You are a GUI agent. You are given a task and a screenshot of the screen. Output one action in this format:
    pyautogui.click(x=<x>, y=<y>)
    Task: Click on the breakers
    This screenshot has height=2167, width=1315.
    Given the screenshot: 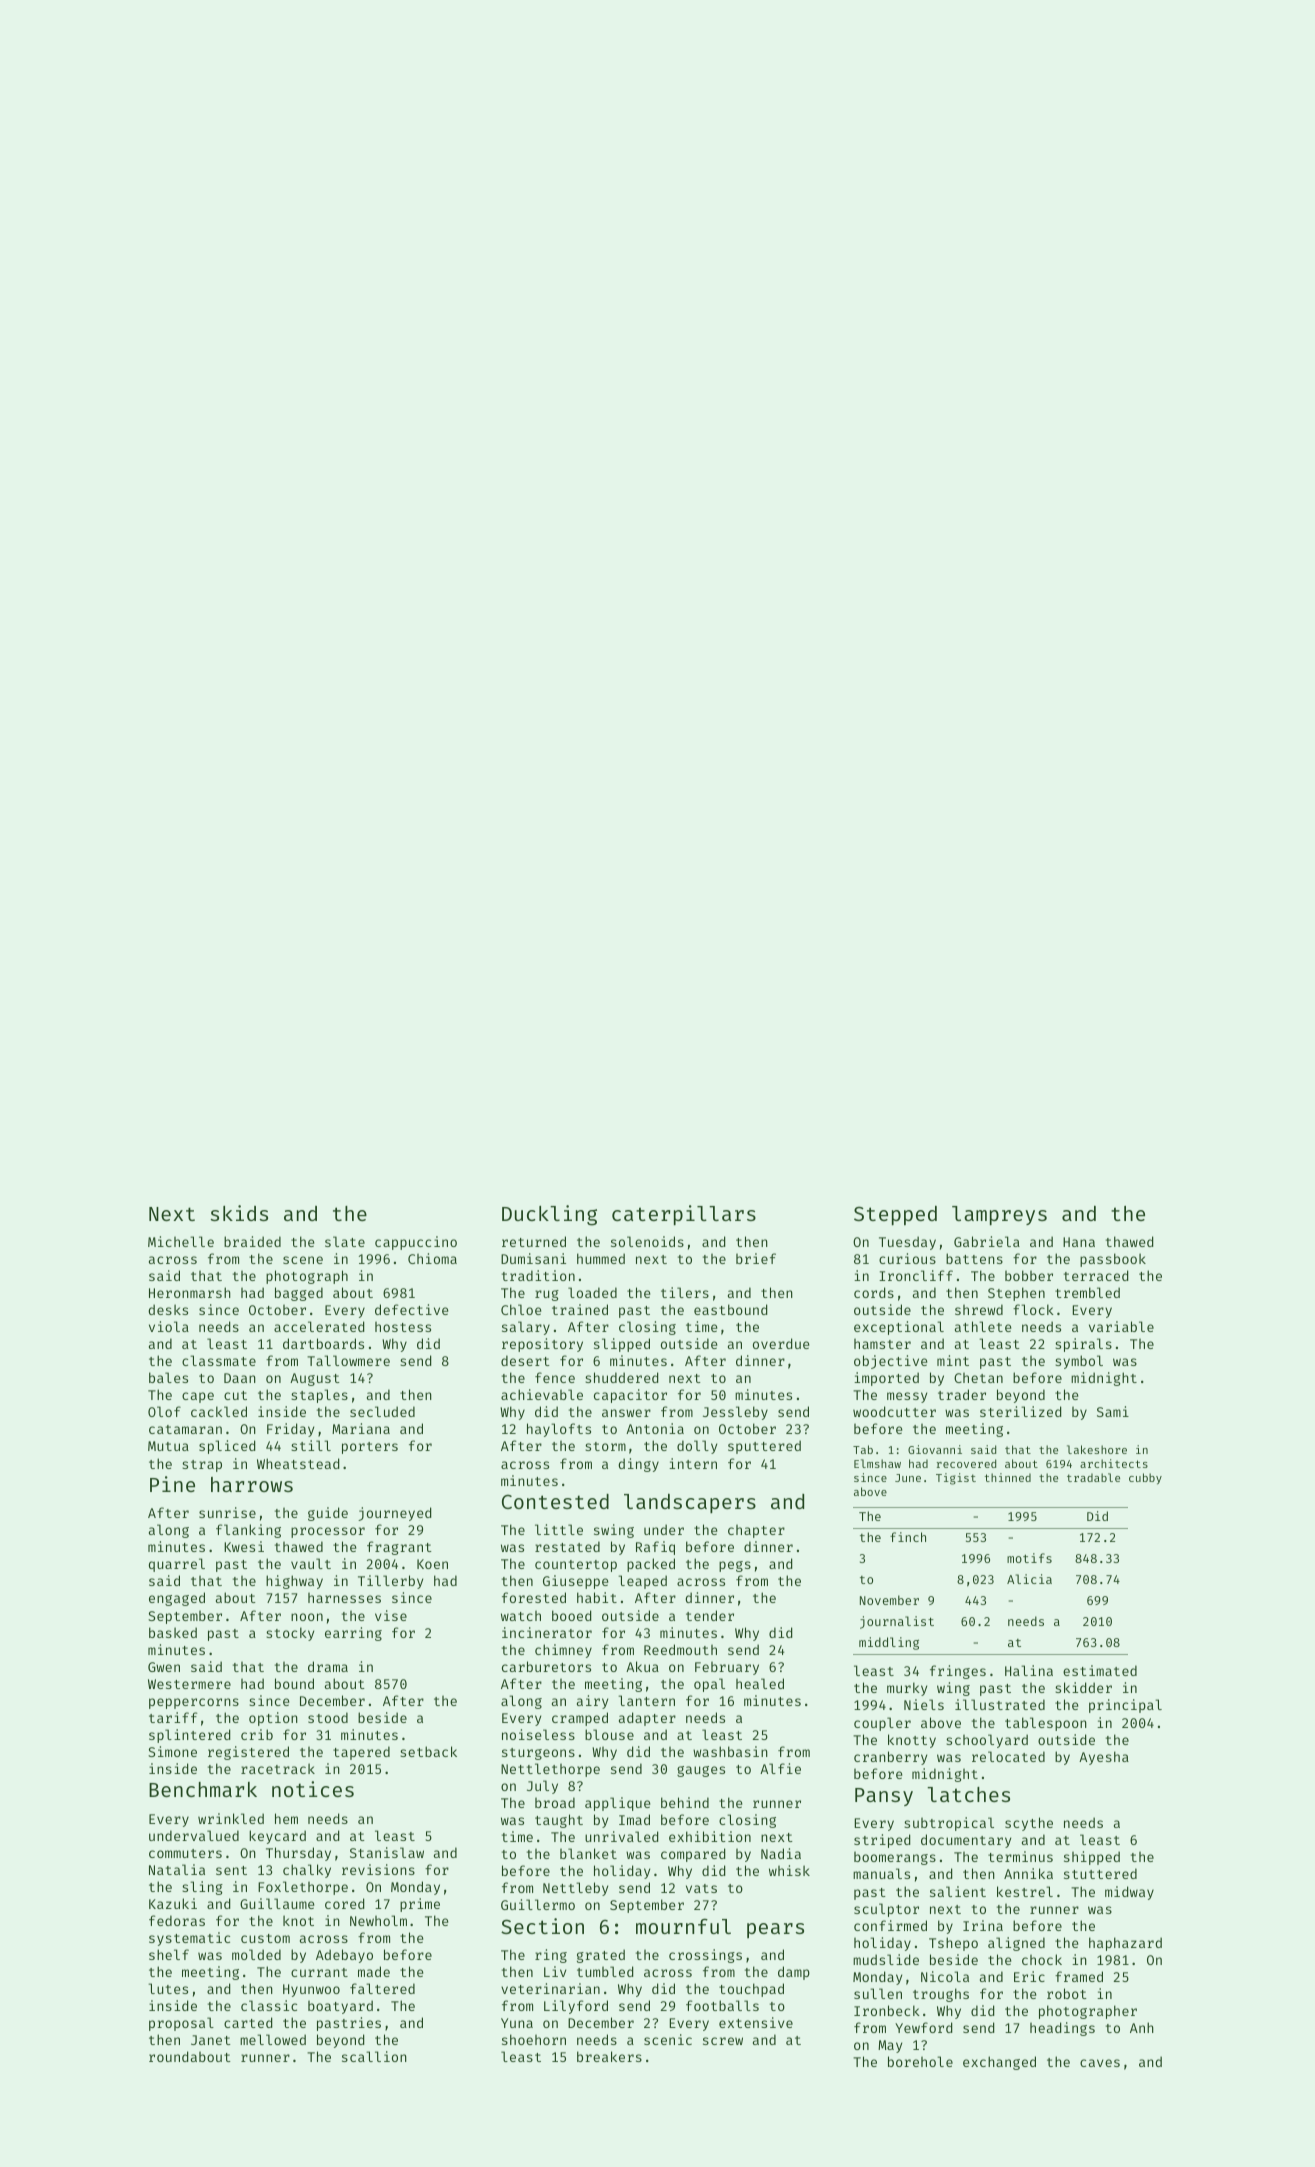 What is the action you would take?
    pyautogui.click(x=609, y=2056)
